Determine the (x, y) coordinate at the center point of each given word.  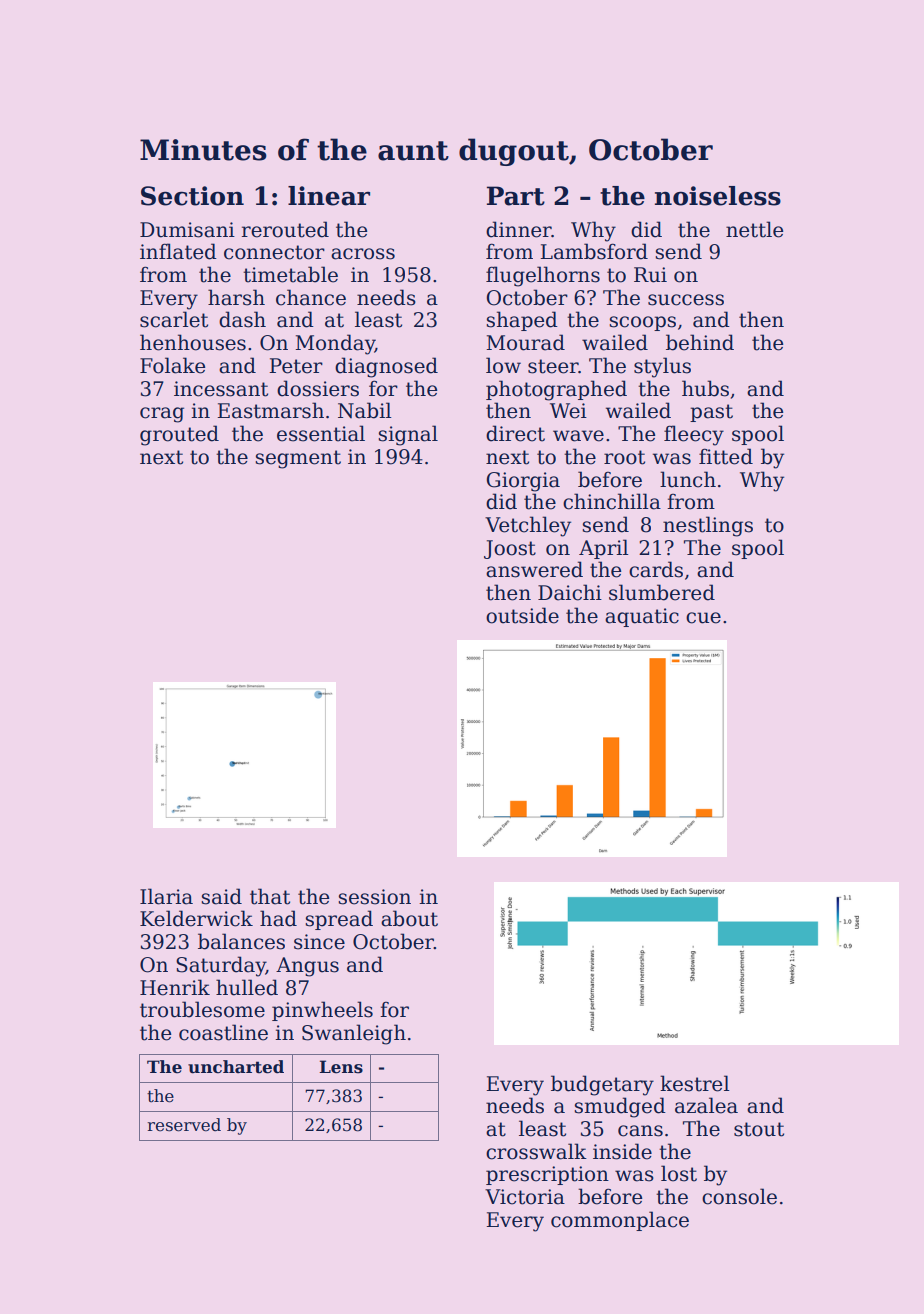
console (739, 1196)
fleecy (694, 435)
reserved (184, 1125)
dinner (519, 229)
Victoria (525, 1197)
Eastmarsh (271, 410)
